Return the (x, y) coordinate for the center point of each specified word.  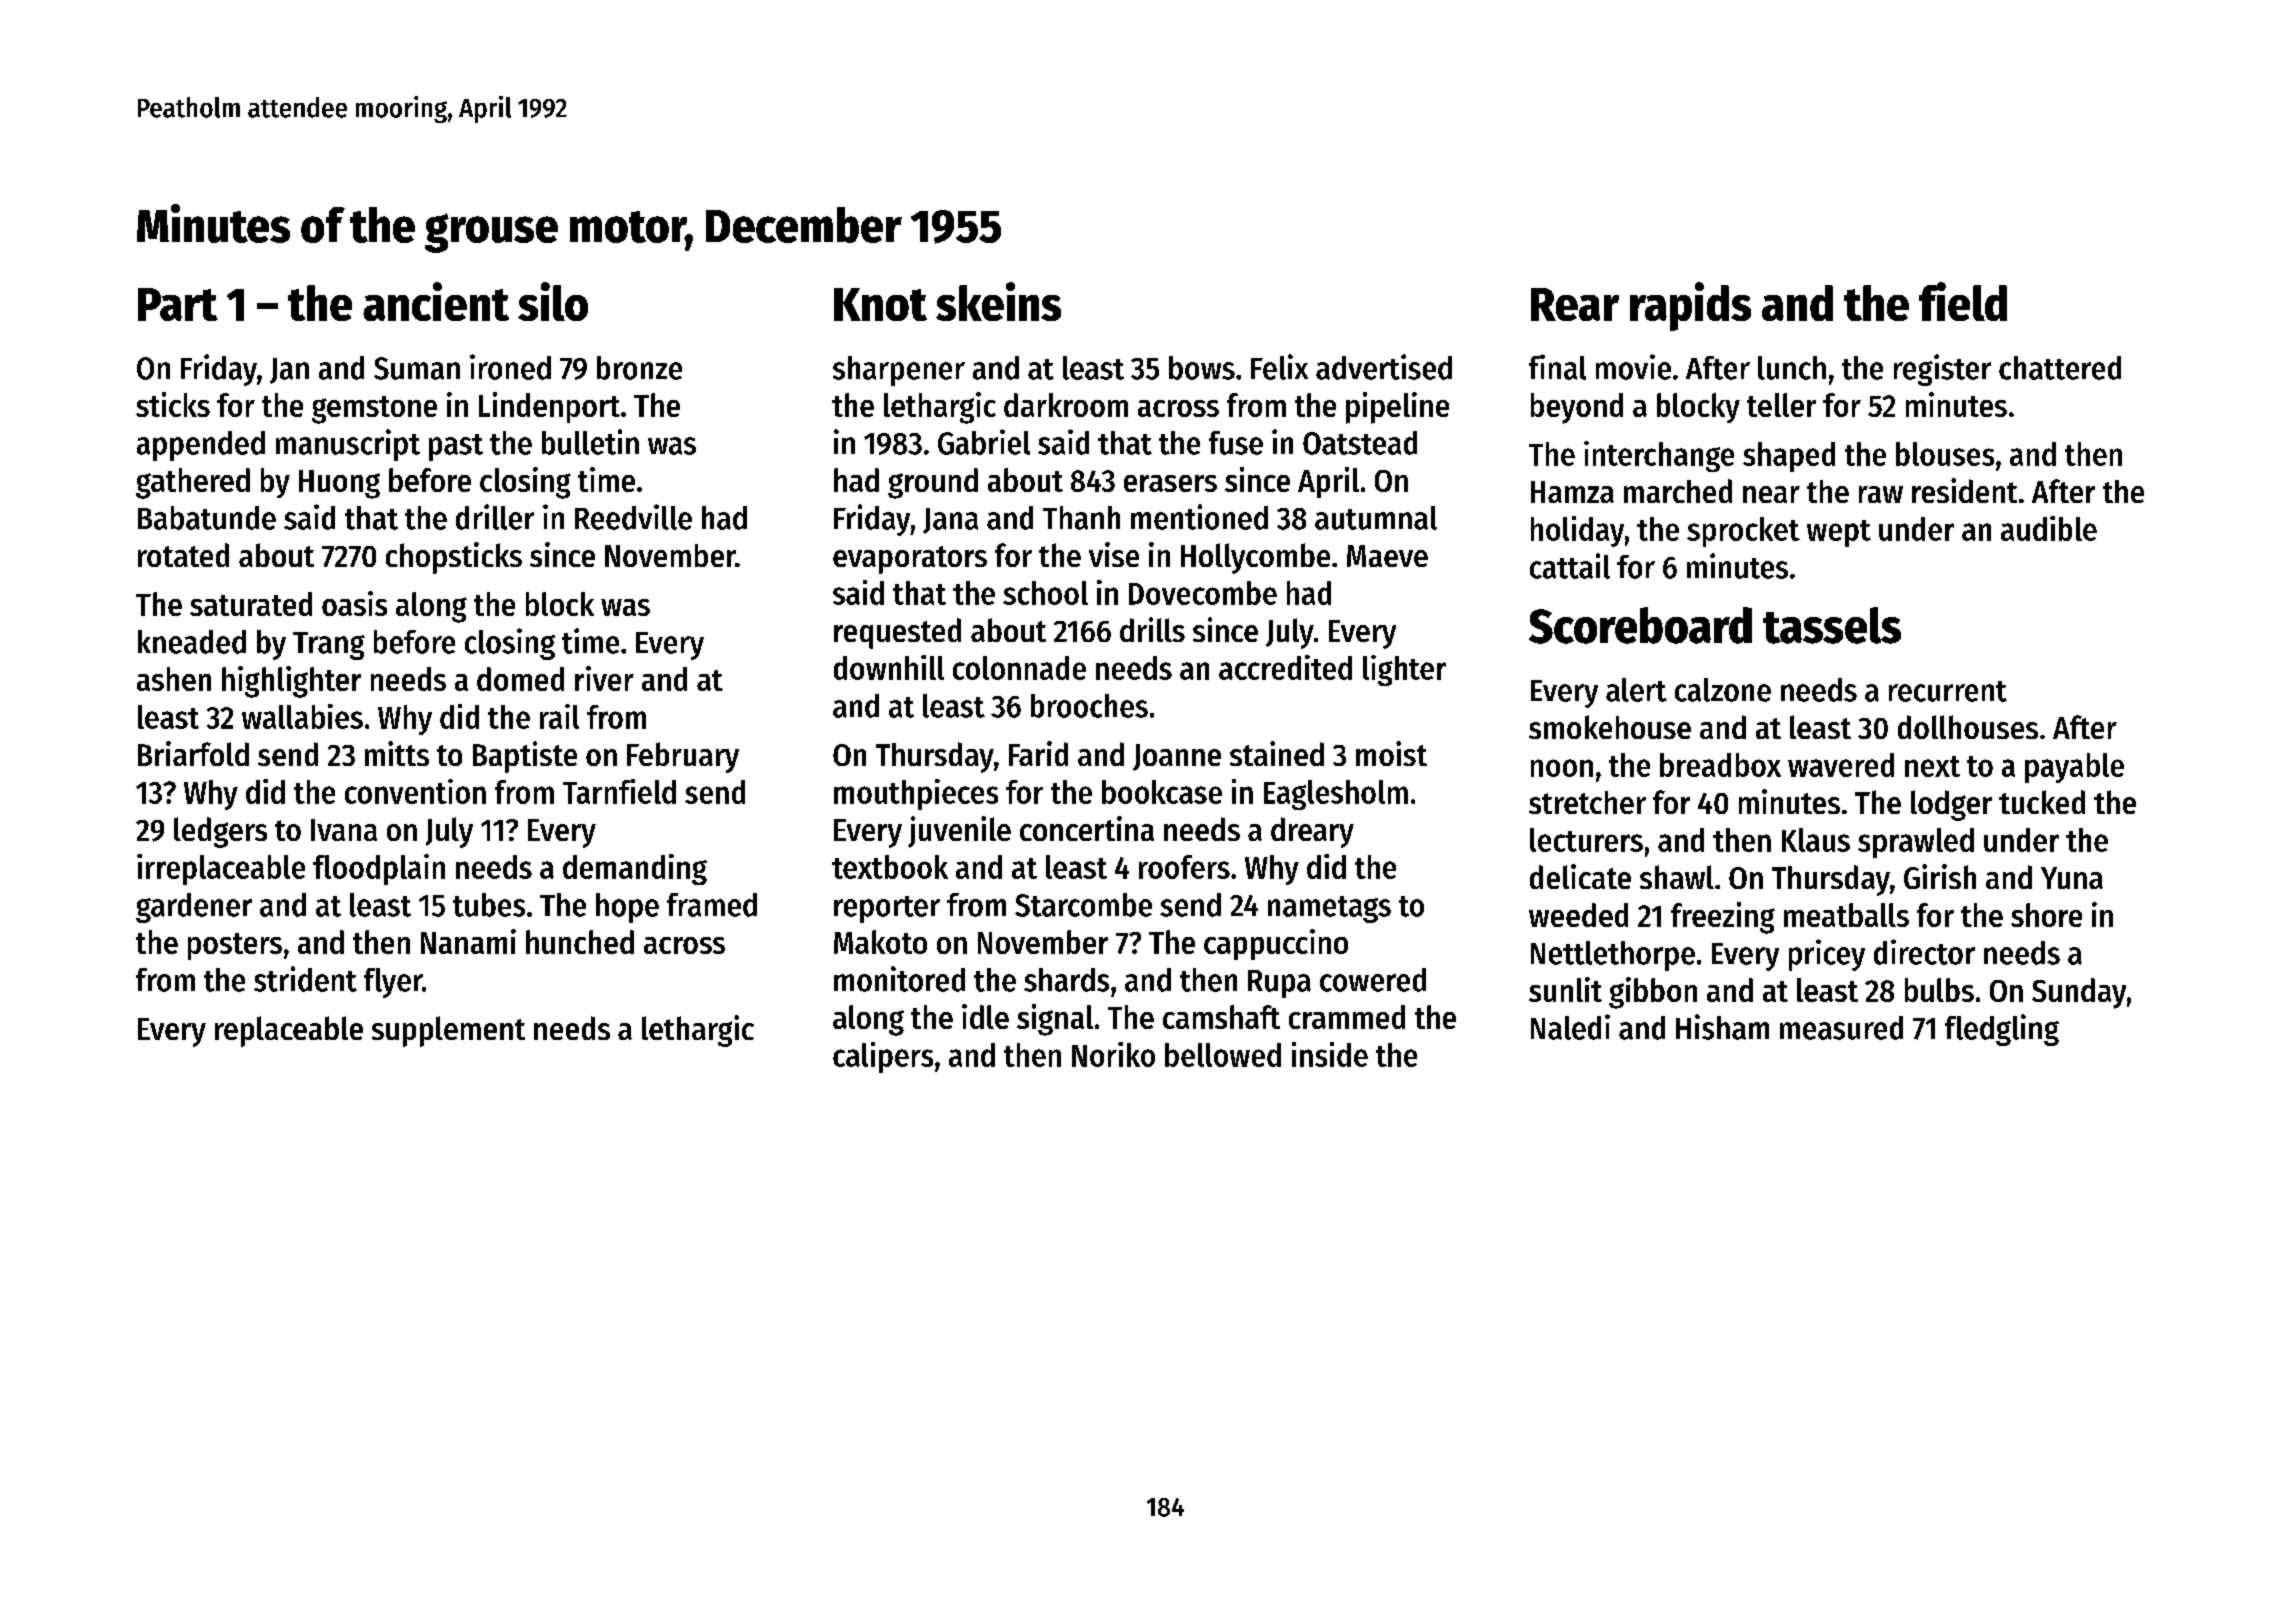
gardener (194, 908)
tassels (1832, 625)
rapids (1690, 306)
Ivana (344, 830)
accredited (1285, 667)
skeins (998, 301)
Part (178, 304)
